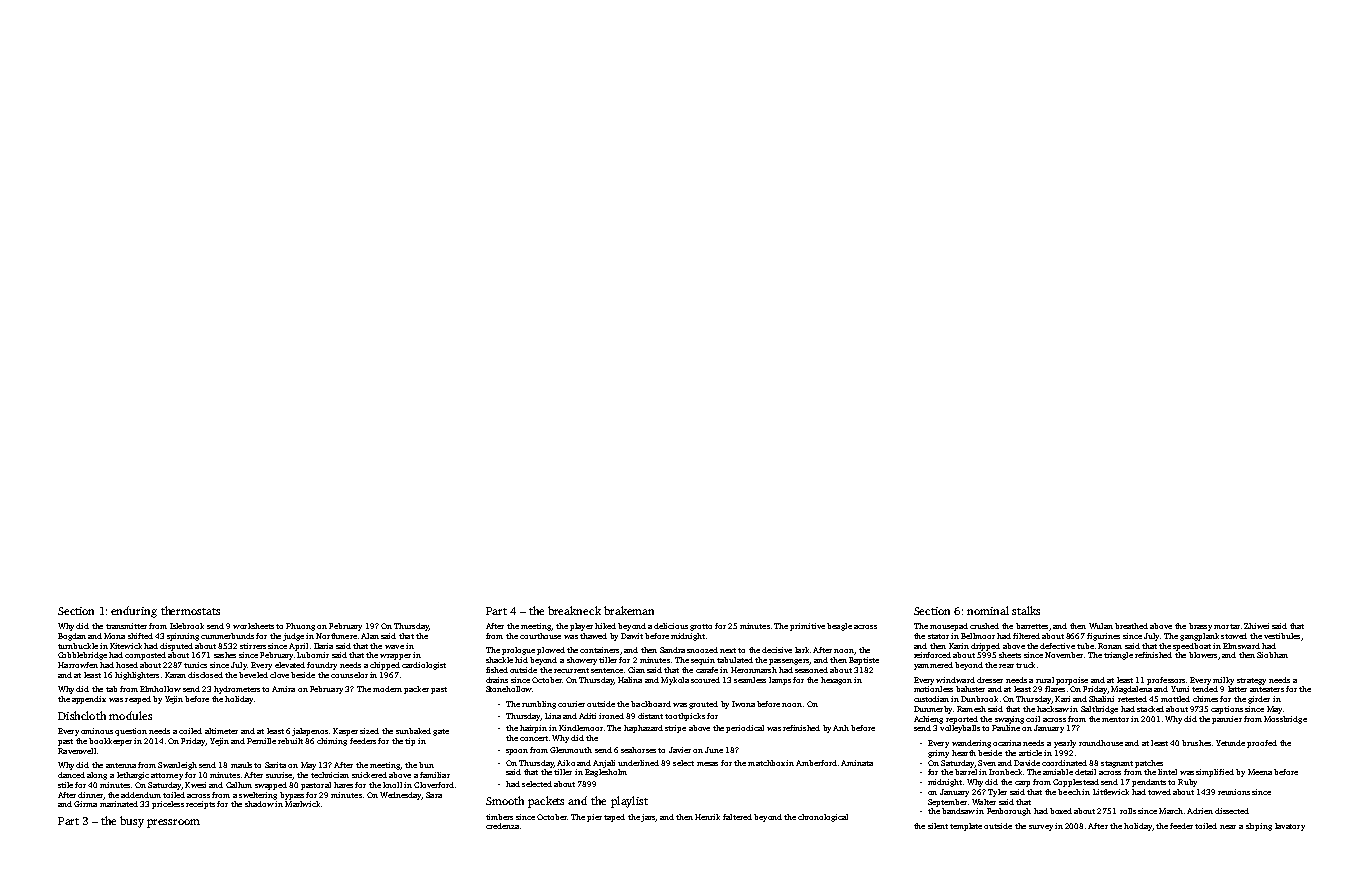 This page has width=1372, height=887. What do you see at coordinates (988, 610) in the page?
I see `nominal` at bounding box center [988, 610].
